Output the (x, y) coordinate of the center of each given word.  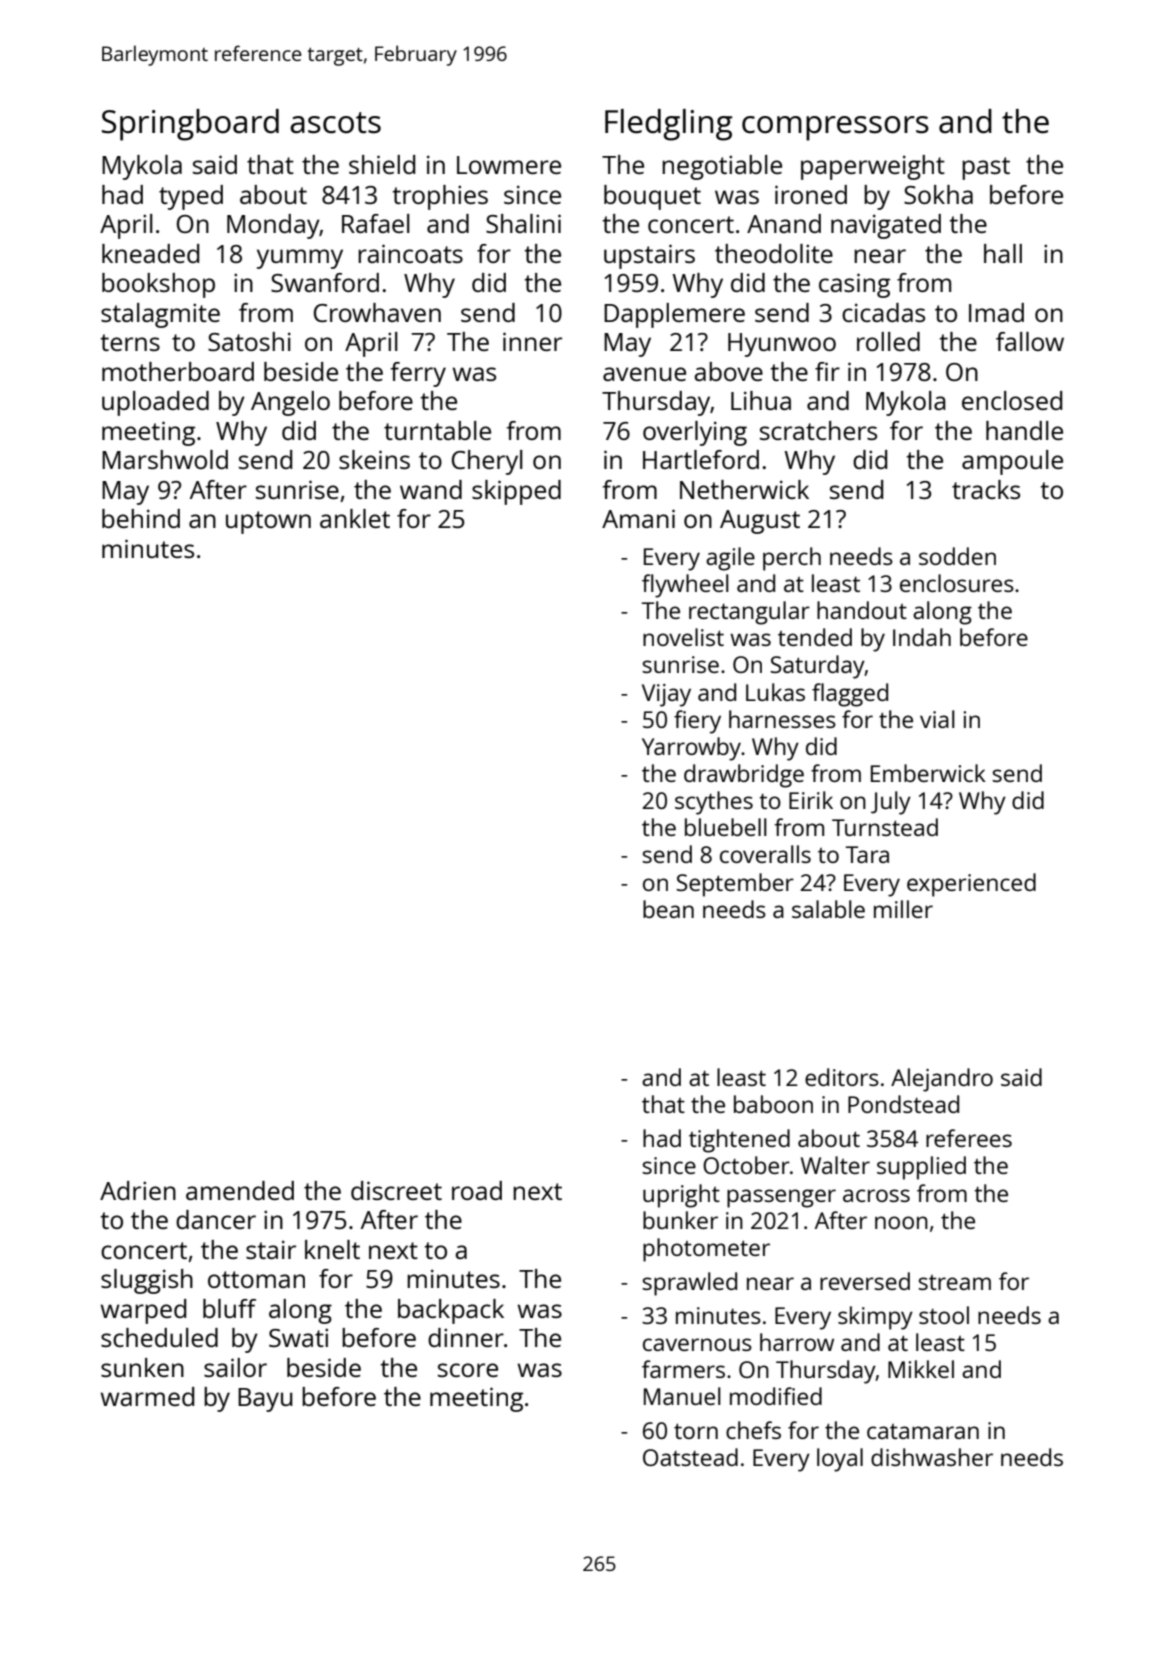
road (477, 1190)
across (876, 1195)
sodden (957, 556)
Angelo (290, 403)
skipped (516, 492)
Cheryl (487, 462)
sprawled (689, 1284)
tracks (986, 489)
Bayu (265, 1400)
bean (668, 909)
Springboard (190, 125)
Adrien (138, 1190)
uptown (268, 522)
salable (828, 909)
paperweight (873, 167)
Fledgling (668, 125)
